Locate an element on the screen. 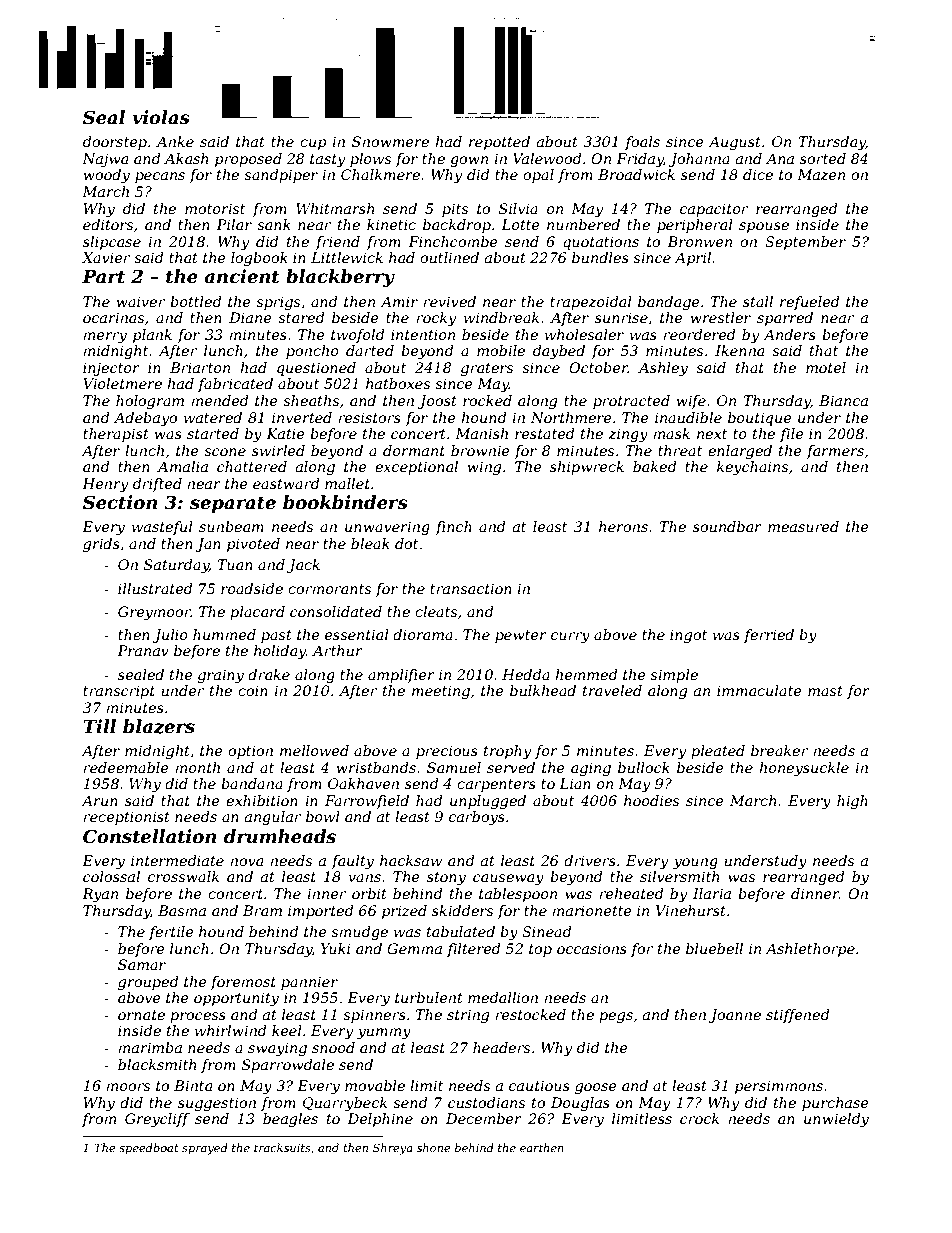 This screenshot has height=1233, width=952. proposed is located at coordinates (248, 160).
